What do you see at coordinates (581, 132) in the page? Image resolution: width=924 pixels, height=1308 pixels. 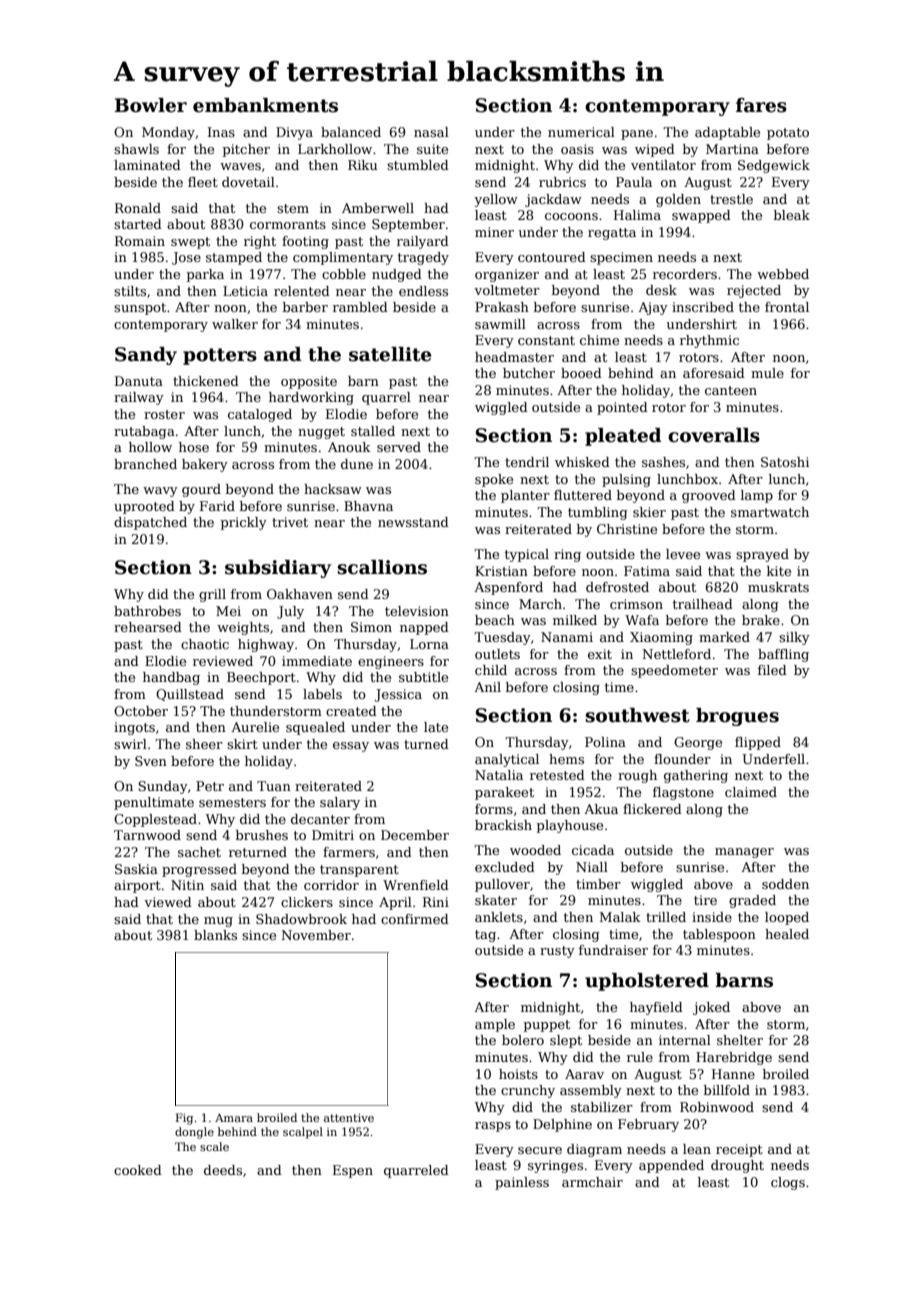 I see `numerical` at bounding box center [581, 132].
